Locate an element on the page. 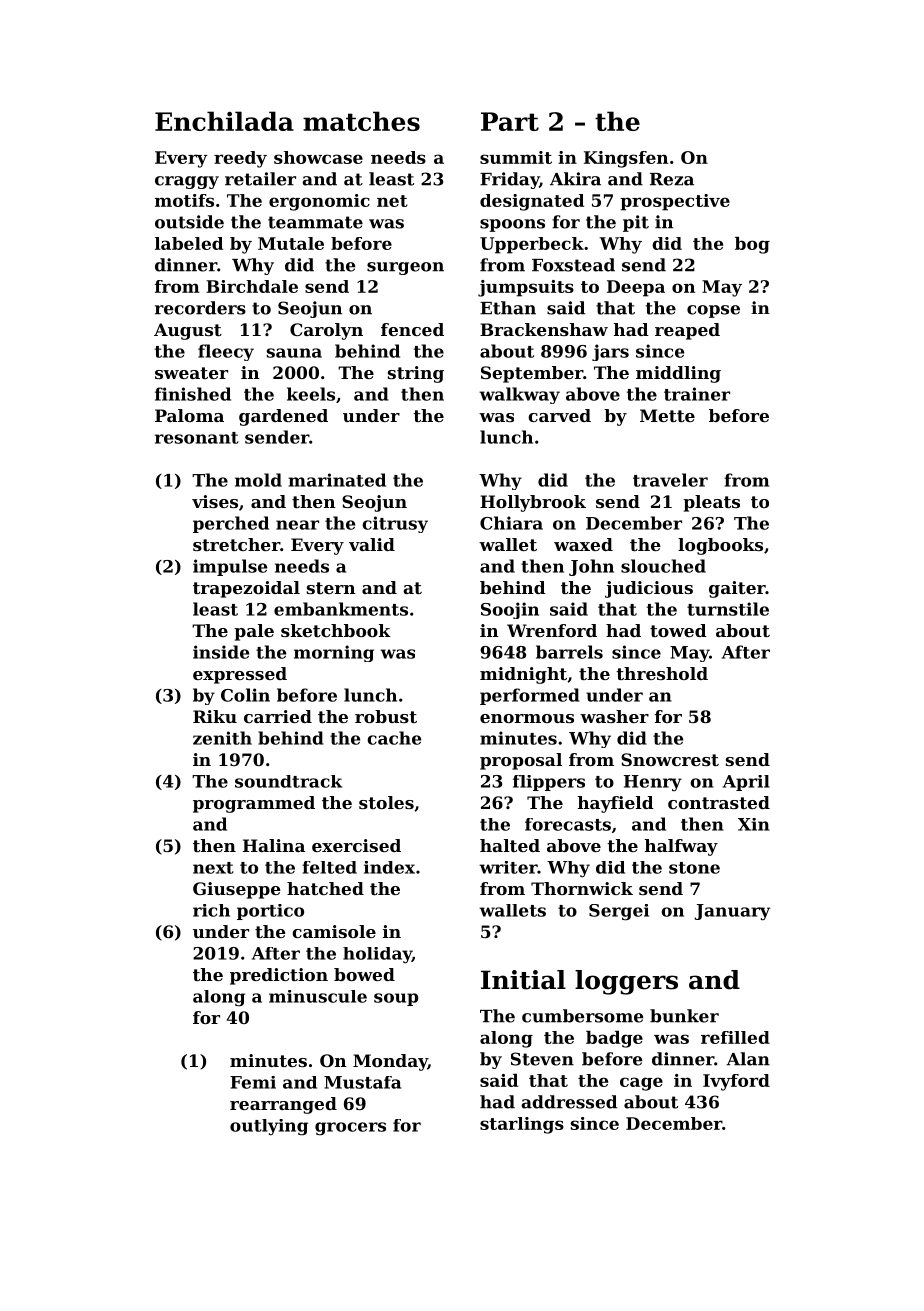  writer is located at coordinates (508, 867).
